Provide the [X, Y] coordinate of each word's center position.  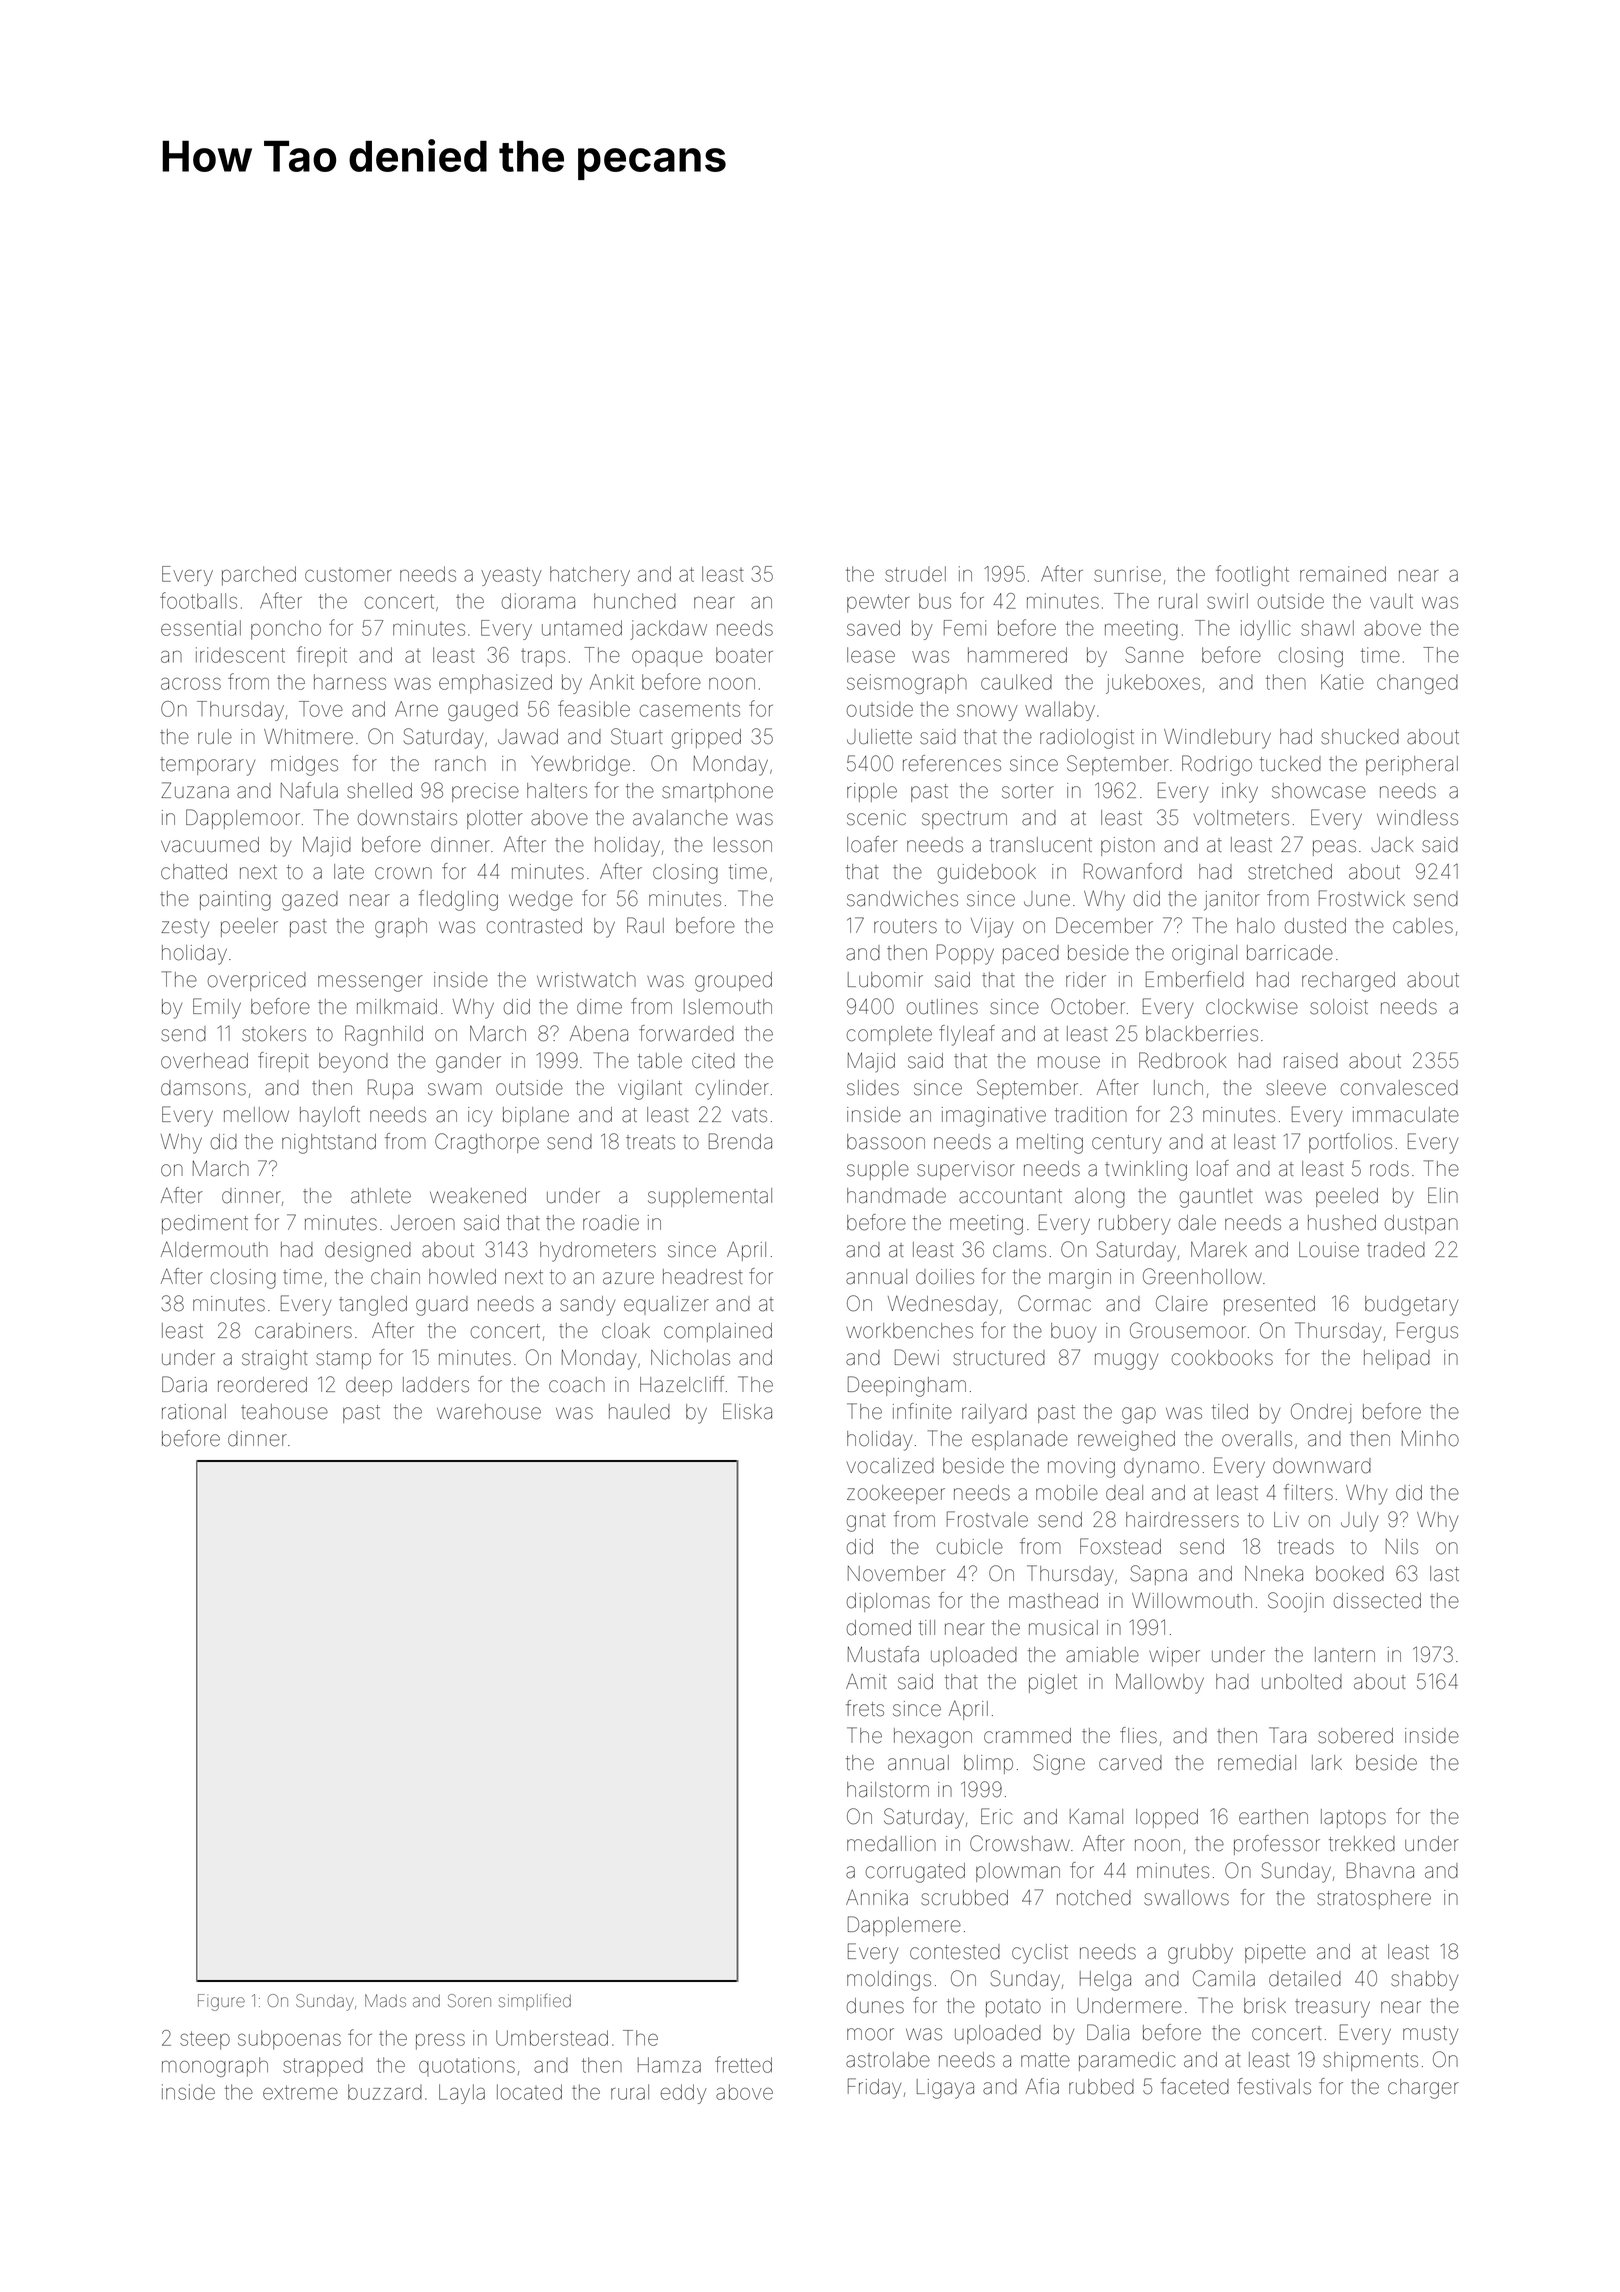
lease [871, 655]
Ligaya [945, 2089]
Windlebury [1217, 738]
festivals [1274, 2086]
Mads [385, 2000]
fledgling [458, 900]
